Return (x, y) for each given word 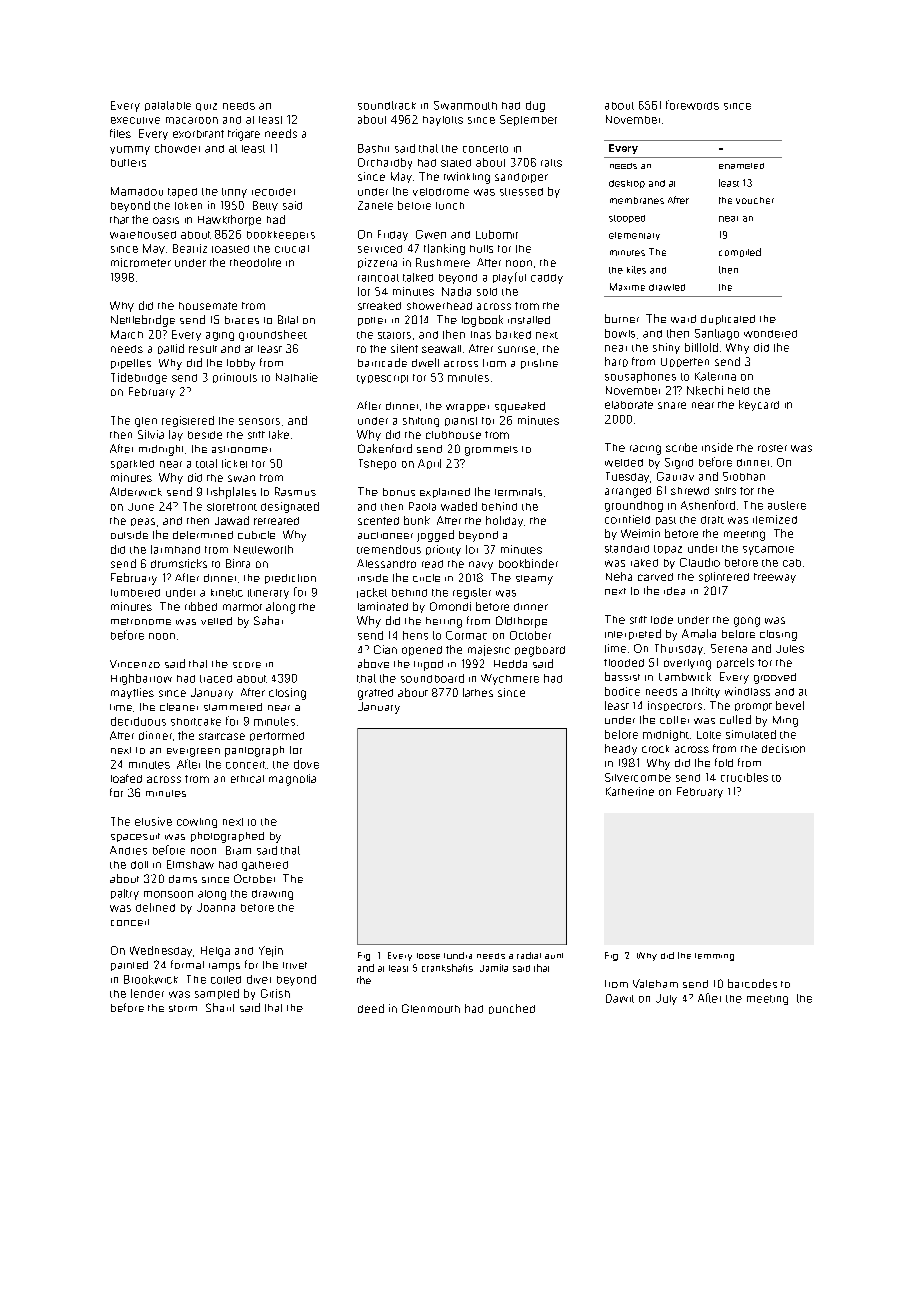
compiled (740, 252)
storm (183, 1008)
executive (135, 120)
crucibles (744, 777)
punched (512, 1009)
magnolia (292, 780)
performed (277, 736)
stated (456, 163)
